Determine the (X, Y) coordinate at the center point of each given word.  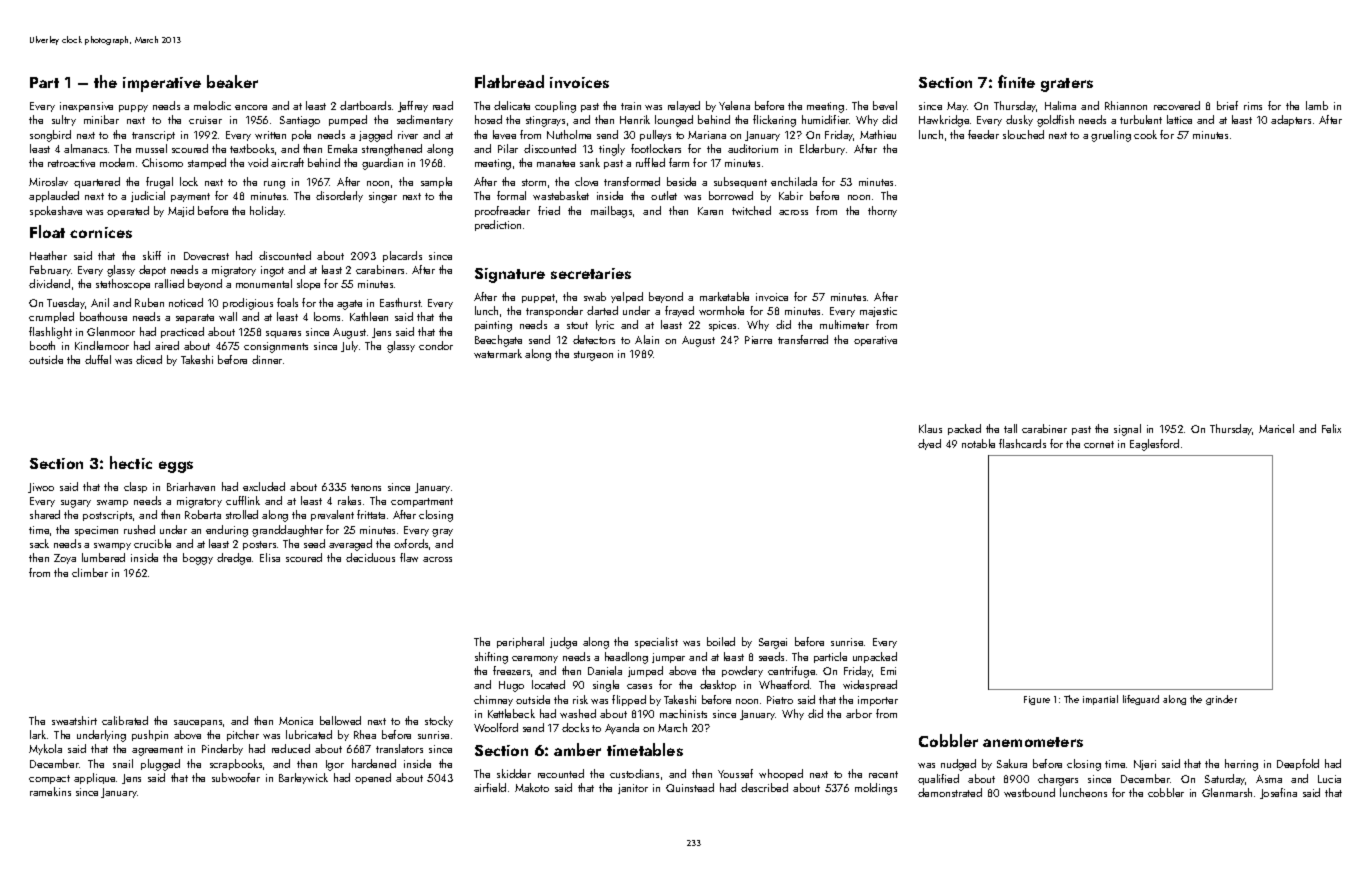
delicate (512, 105)
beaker (232, 81)
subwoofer (236, 777)
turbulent (1141, 119)
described (764, 787)
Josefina (1278, 793)
